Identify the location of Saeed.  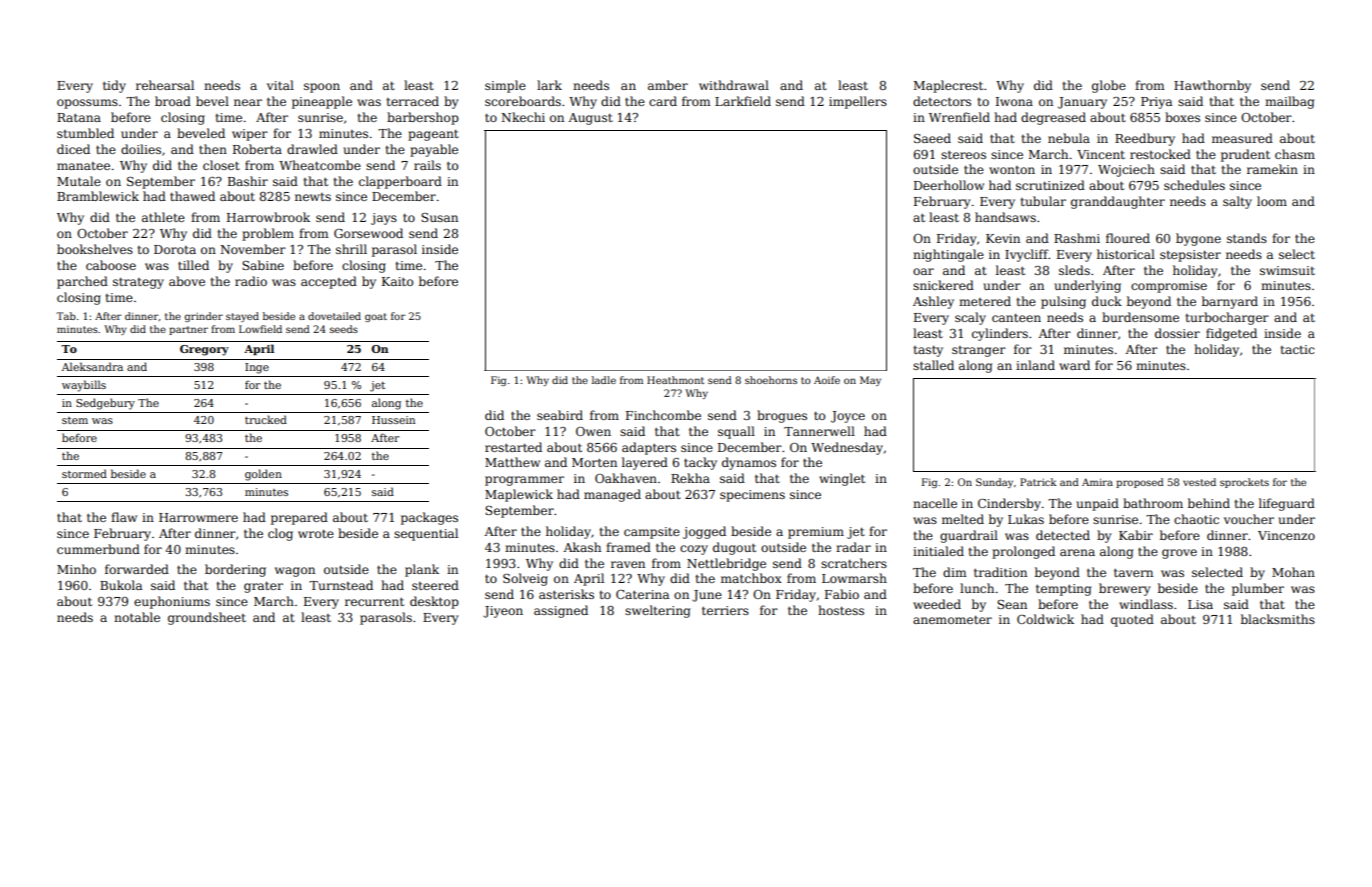
(932, 138).
